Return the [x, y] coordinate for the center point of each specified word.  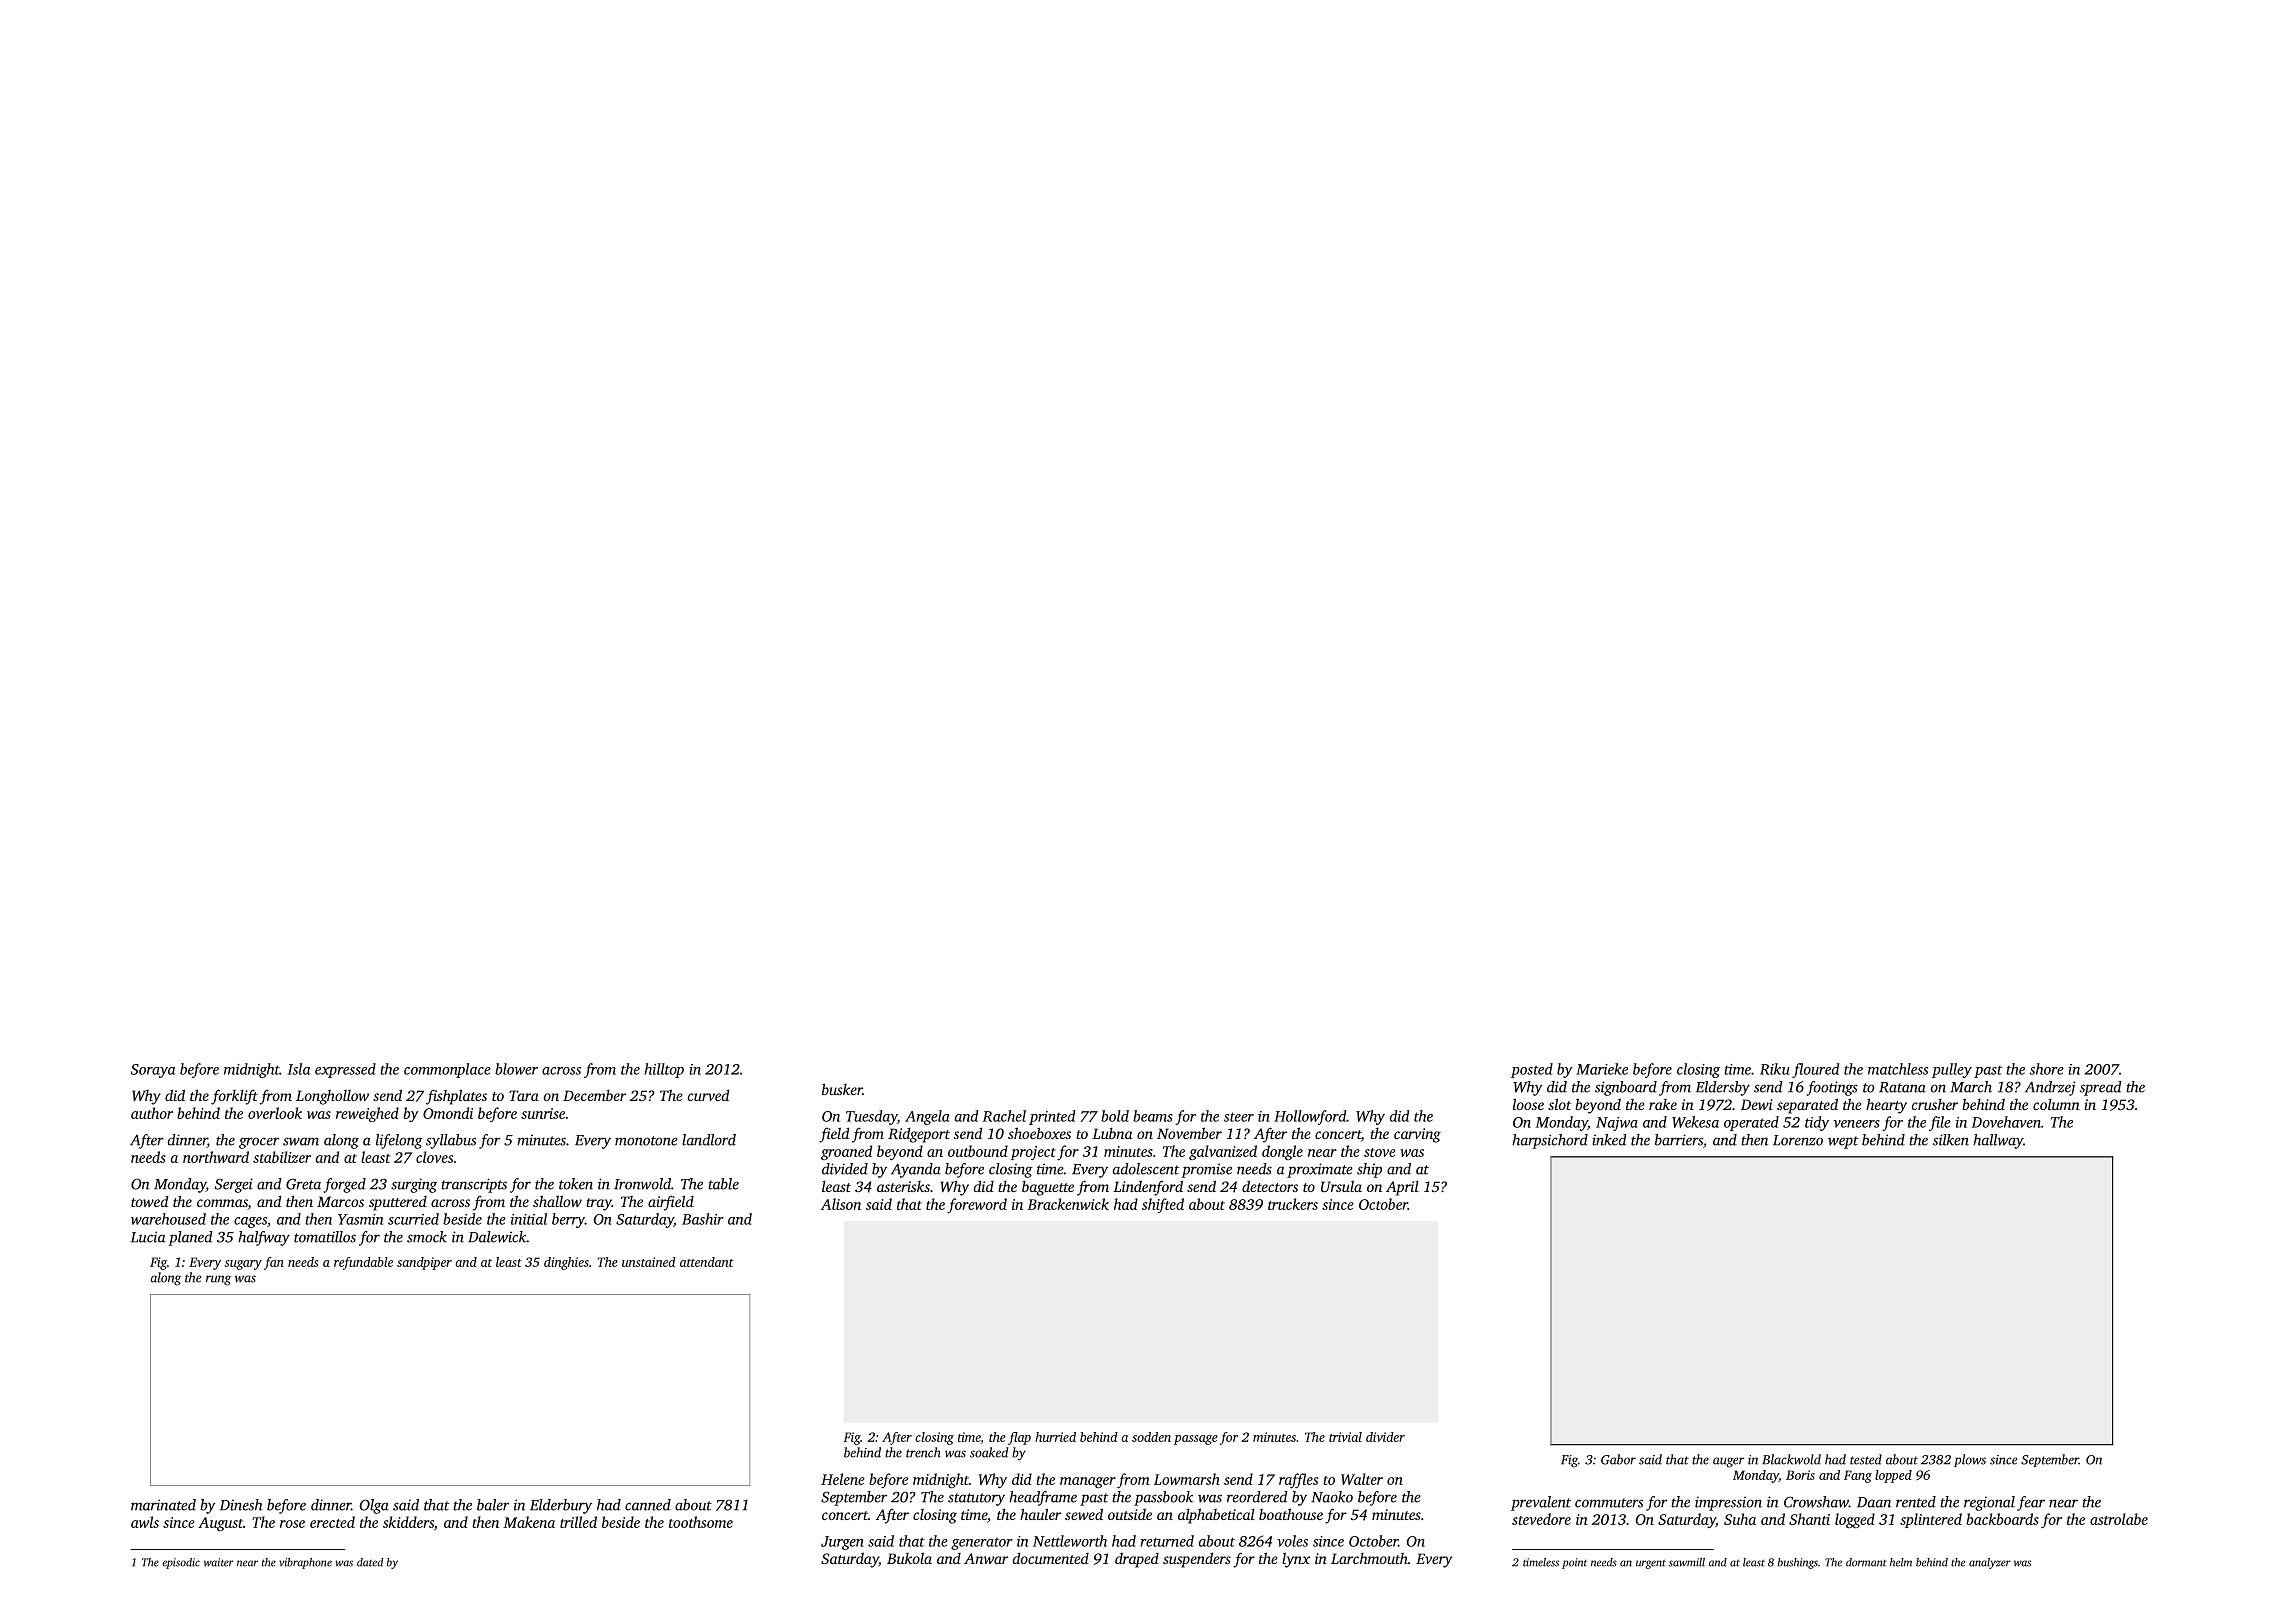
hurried [1055, 1437]
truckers [1293, 1204]
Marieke [1602, 1069]
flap [1019, 1438]
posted [1532, 1070]
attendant [706, 1262]
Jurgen [842, 1543]
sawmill [1687, 1562]
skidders [408, 1522]
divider [1385, 1437]
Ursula [1341, 1186]
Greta [303, 1184]
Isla [299, 1069]
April [1402, 1188]
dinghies [566, 1263]
